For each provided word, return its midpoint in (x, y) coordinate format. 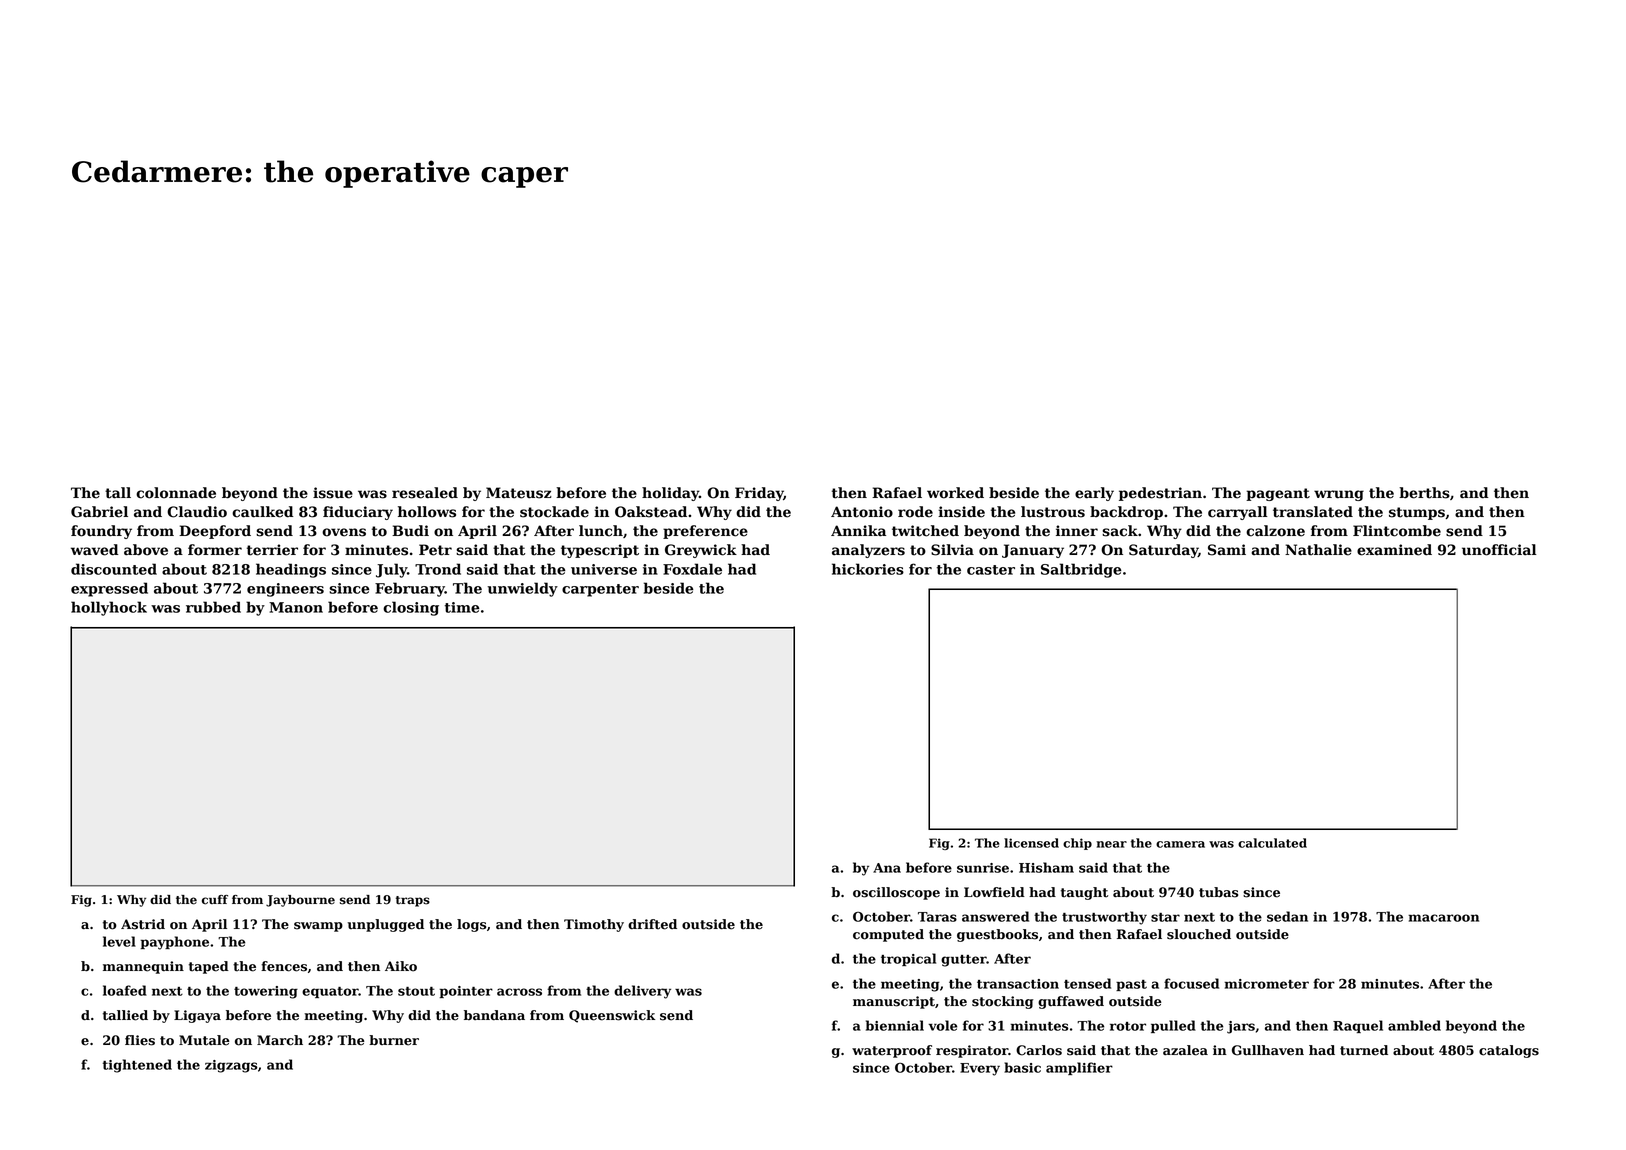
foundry (101, 532)
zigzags (231, 1066)
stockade (554, 512)
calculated (1272, 843)
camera (1180, 844)
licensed (1031, 843)
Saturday (1163, 551)
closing (411, 608)
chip (1077, 844)
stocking (1002, 1002)
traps (413, 901)
